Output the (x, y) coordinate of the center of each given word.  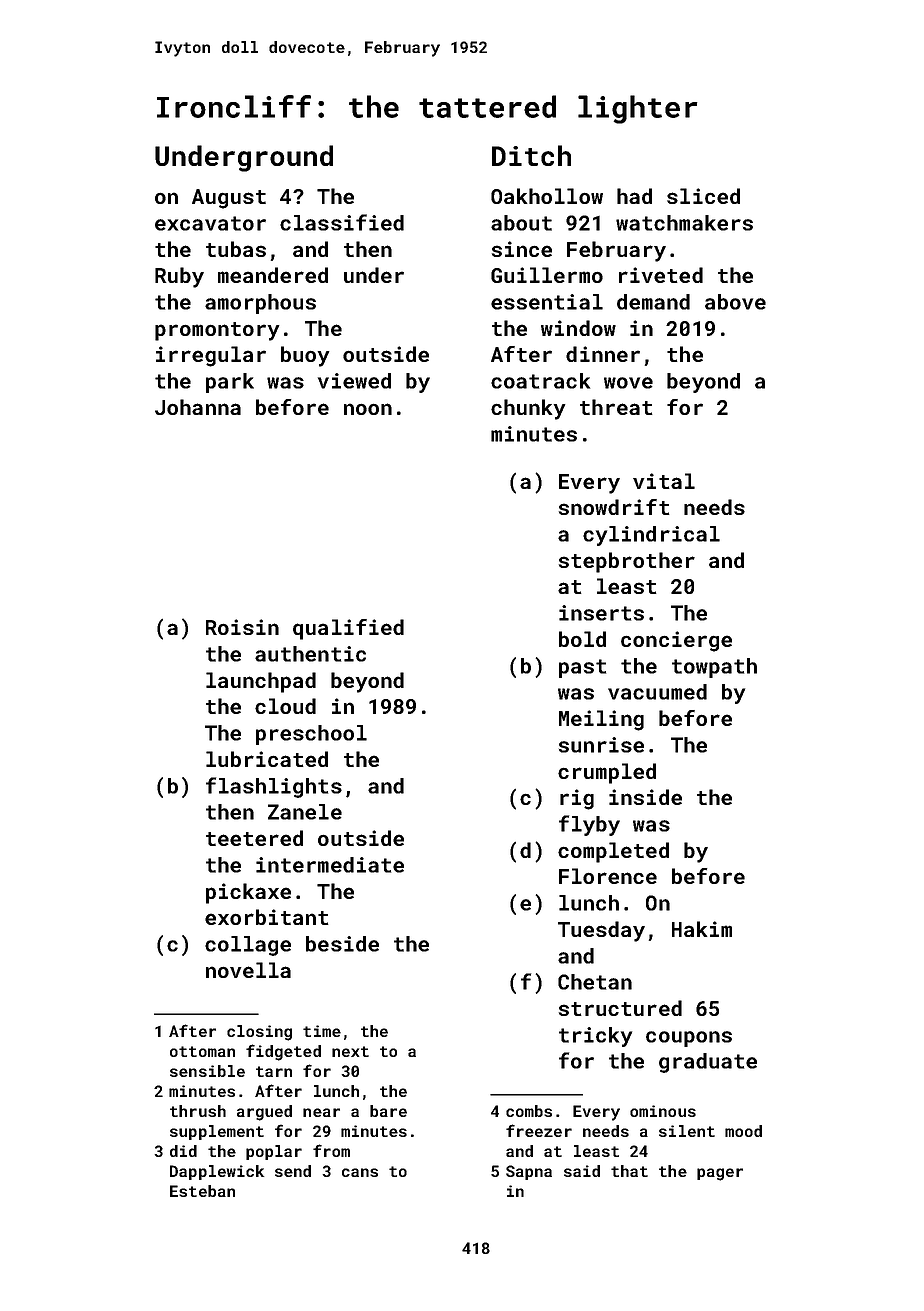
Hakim (702, 929)
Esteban (202, 1191)
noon (368, 409)
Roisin (242, 627)
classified (342, 222)
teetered (254, 838)
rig (577, 799)
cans (360, 1172)
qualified (348, 629)
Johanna (198, 407)
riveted (661, 275)
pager (720, 1174)
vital (664, 481)
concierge (676, 641)
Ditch (531, 155)
